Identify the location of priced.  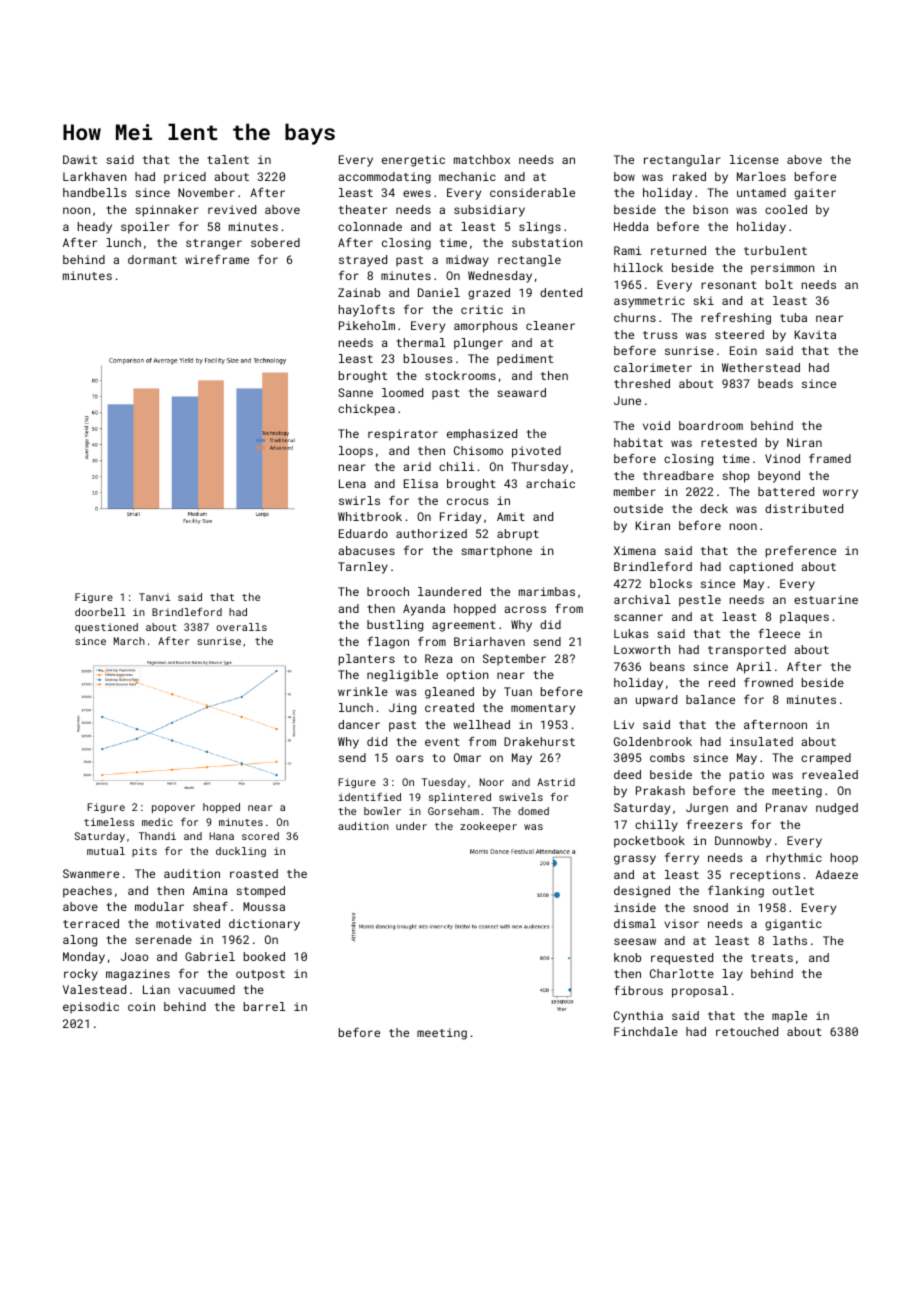
(185, 178).
